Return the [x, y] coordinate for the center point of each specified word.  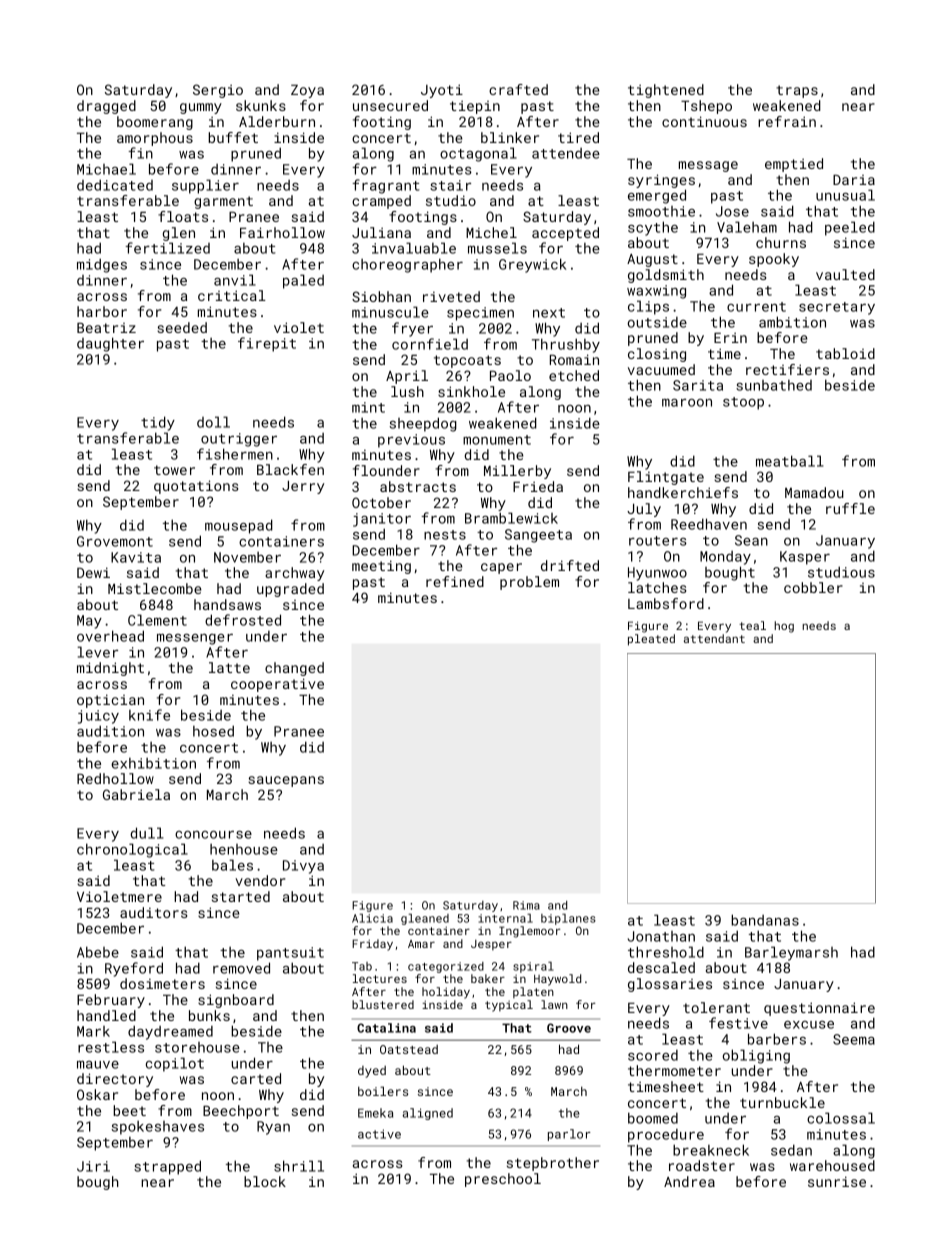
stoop [743, 403]
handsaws [227, 604]
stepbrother [553, 1164]
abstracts [418, 486]
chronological [132, 850]
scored [653, 1055]
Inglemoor [529, 932]
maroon [687, 403]
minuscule [390, 312]
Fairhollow [282, 232]
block [265, 1181]
